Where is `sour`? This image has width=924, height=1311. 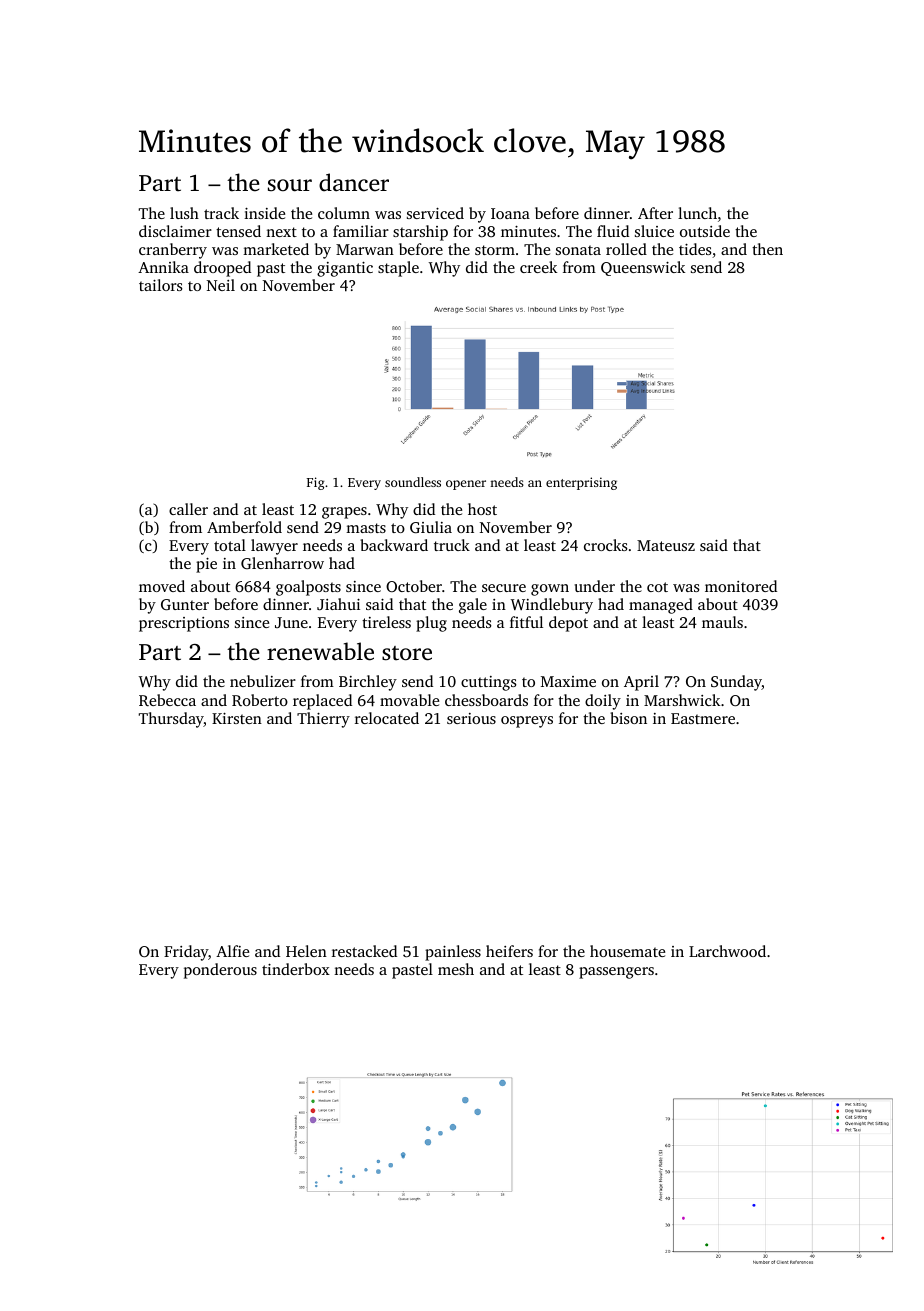
sour is located at coordinates (290, 185).
